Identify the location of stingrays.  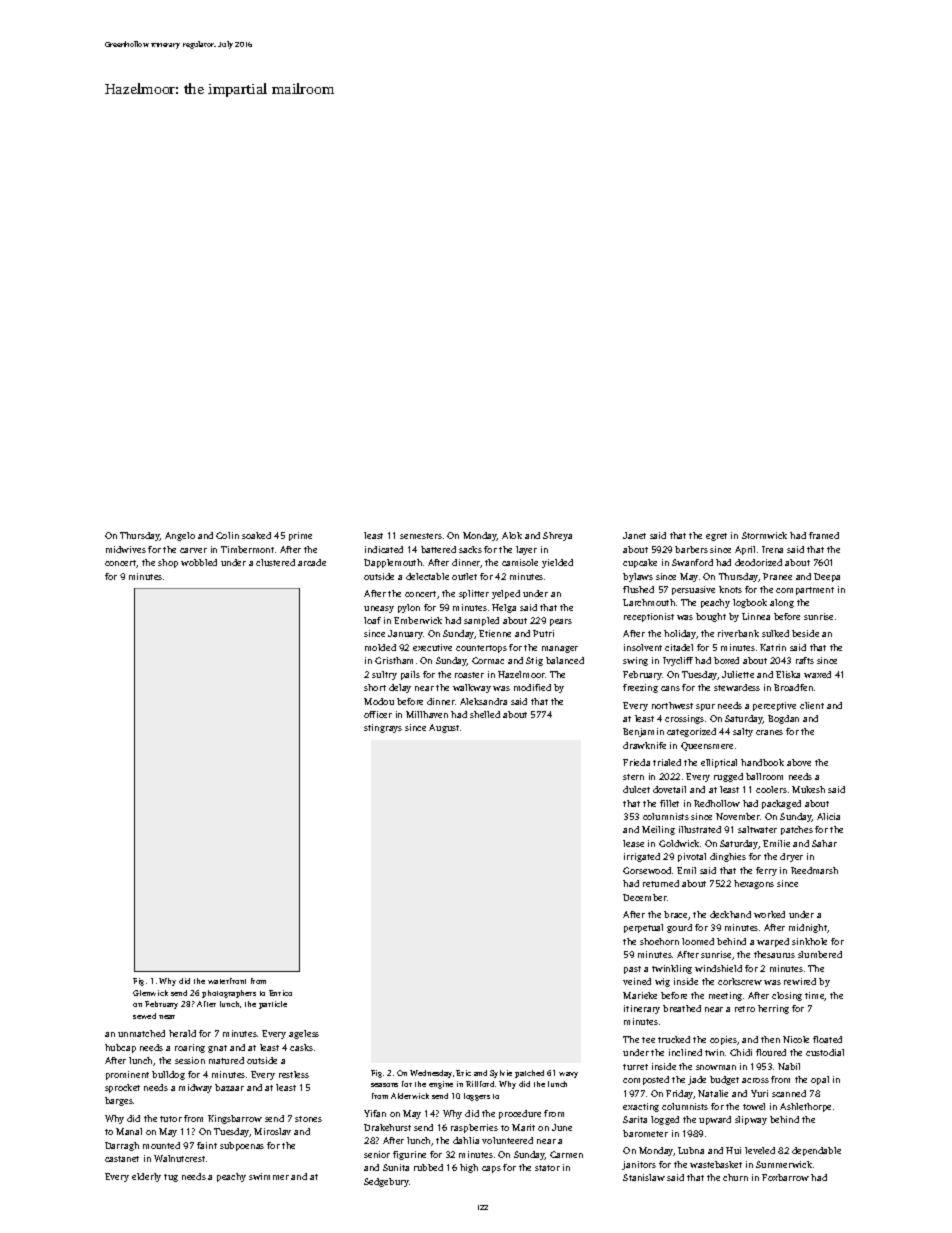
(383, 728).
